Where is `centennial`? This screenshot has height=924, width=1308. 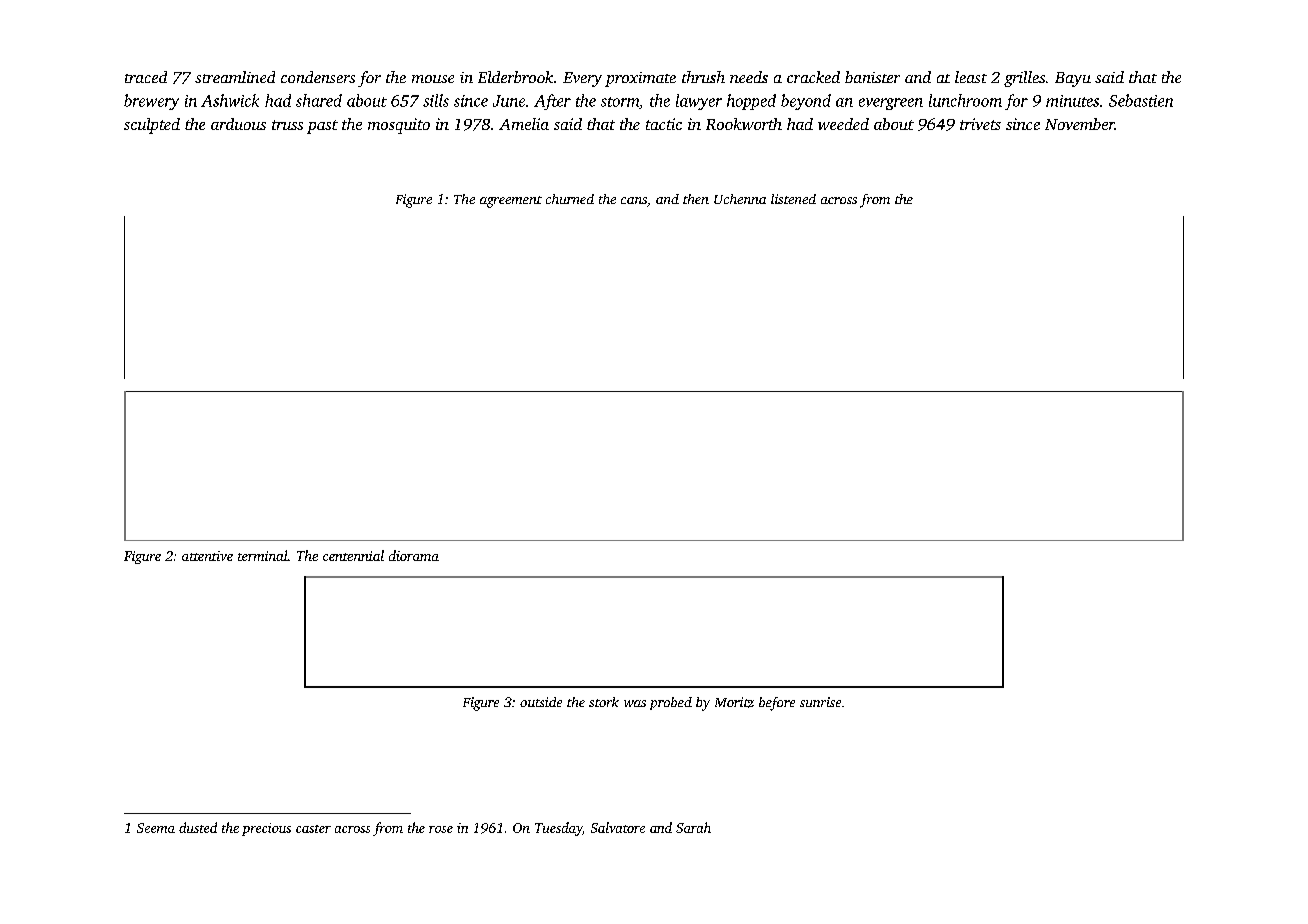
centennial is located at coordinates (353, 555).
